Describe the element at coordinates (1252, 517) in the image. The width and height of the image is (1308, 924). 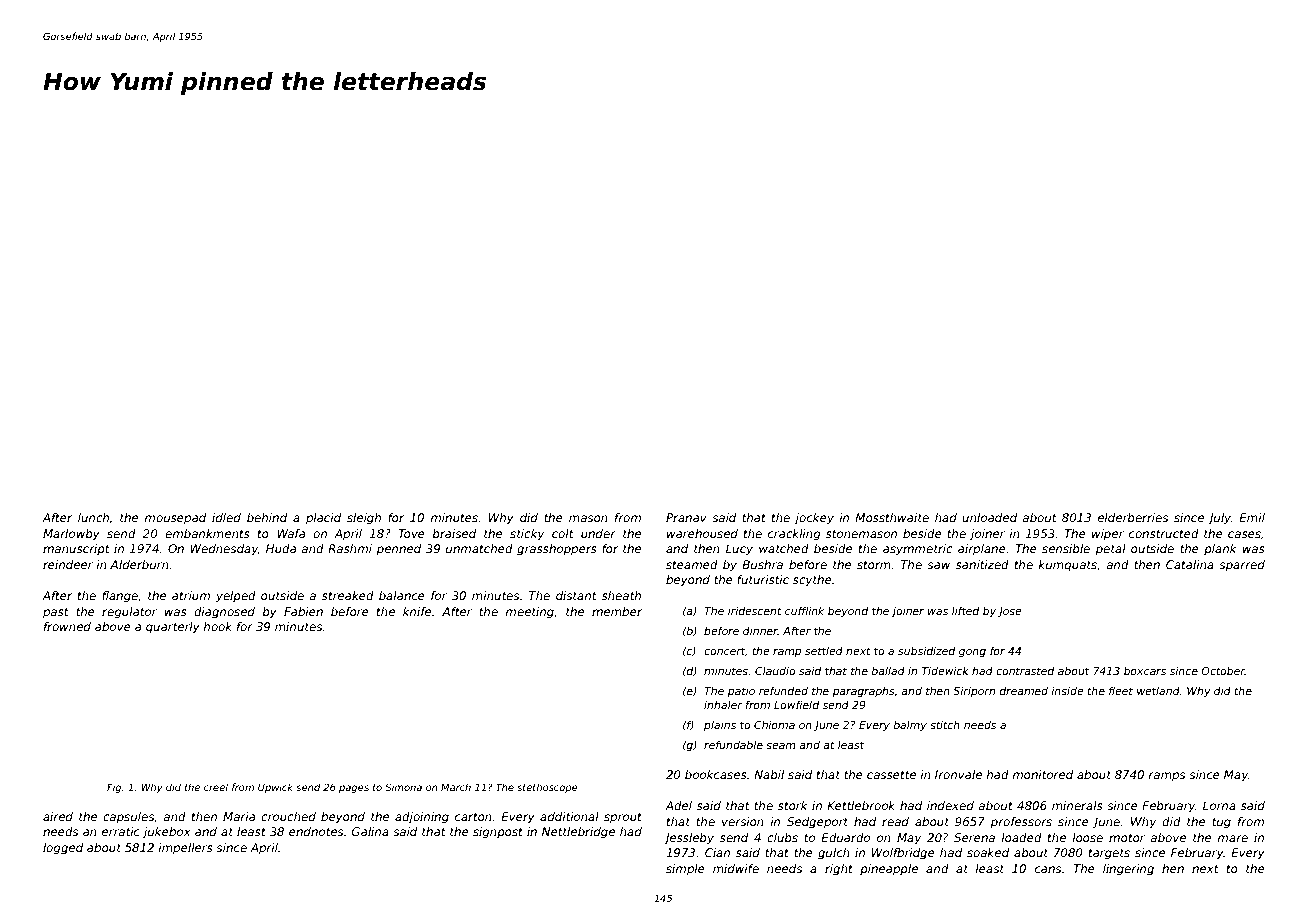
I see `Emil` at that location.
